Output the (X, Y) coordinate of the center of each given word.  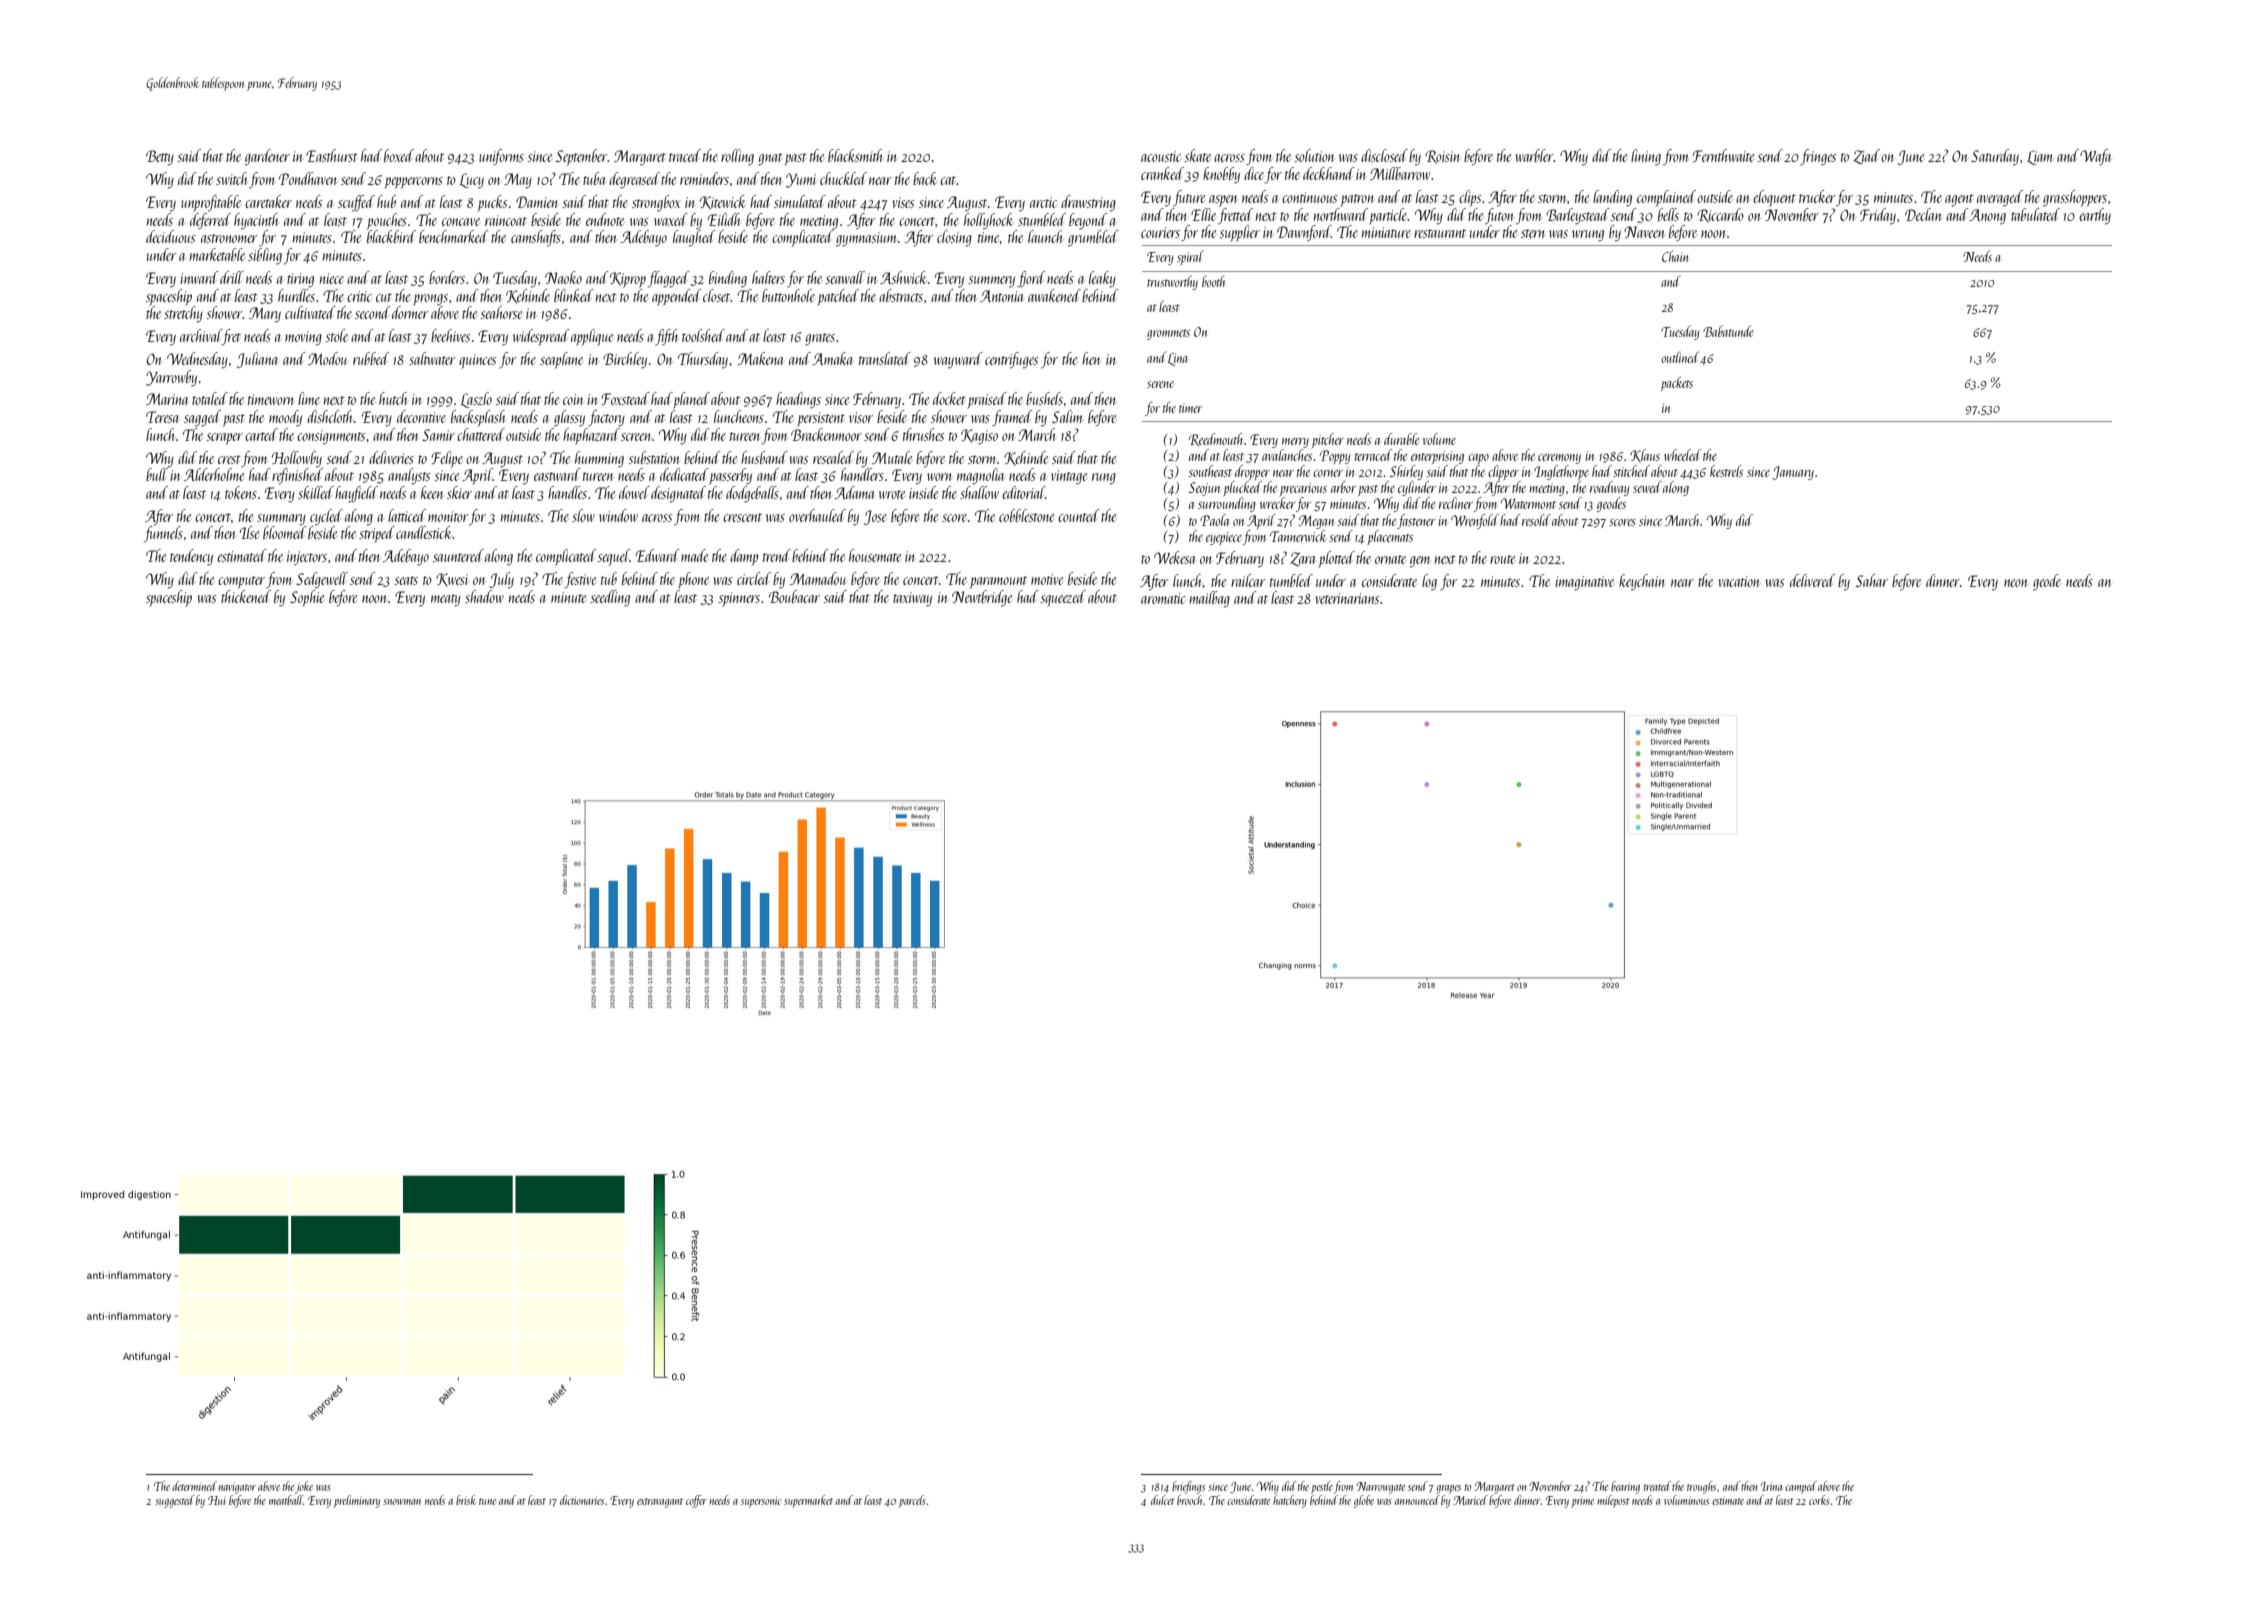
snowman (402, 1502)
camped (1801, 1487)
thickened (246, 596)
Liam (2039, 157)
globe (1364, 1501)
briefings (1188, 1487)
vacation (1739, 581)
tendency (191, 557)
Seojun (1204, 489)
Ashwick (903, 277)
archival (201, 335)
